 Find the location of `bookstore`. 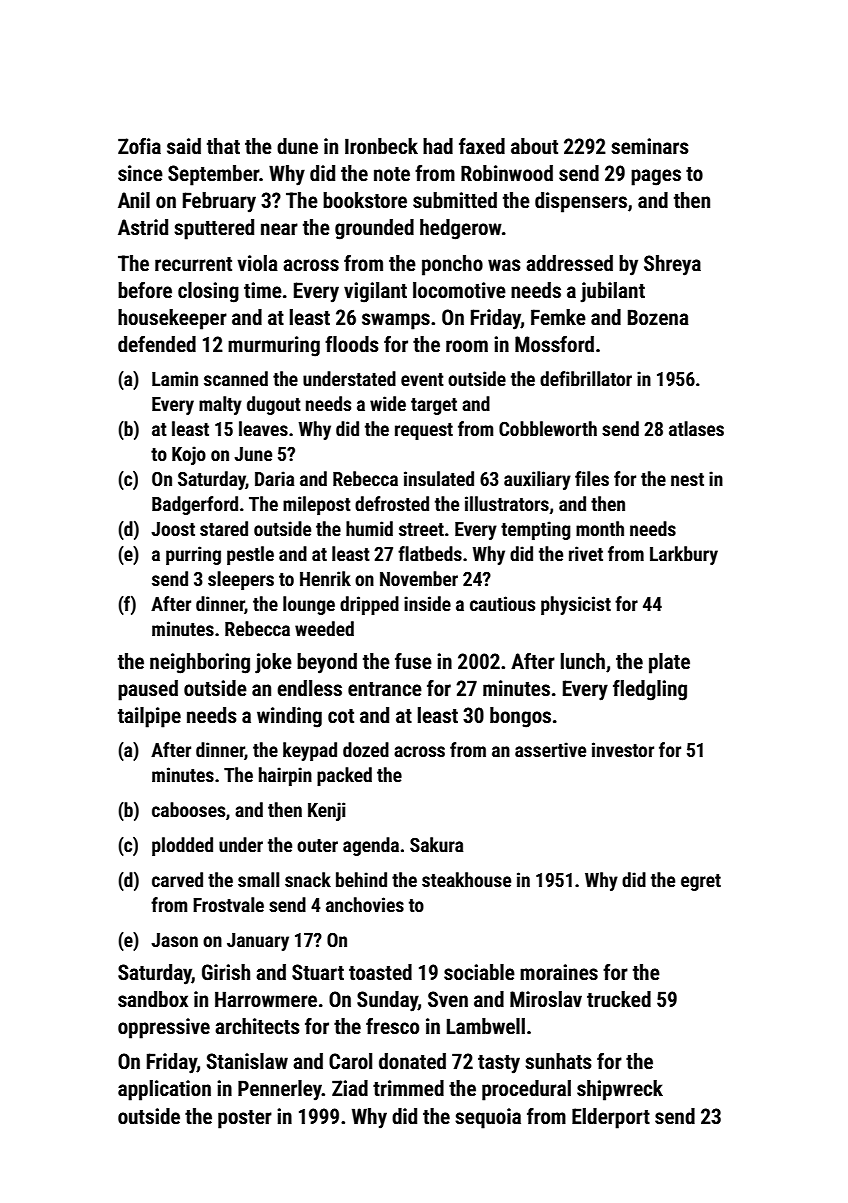

bookstore is located at coordinates (365, 200).
